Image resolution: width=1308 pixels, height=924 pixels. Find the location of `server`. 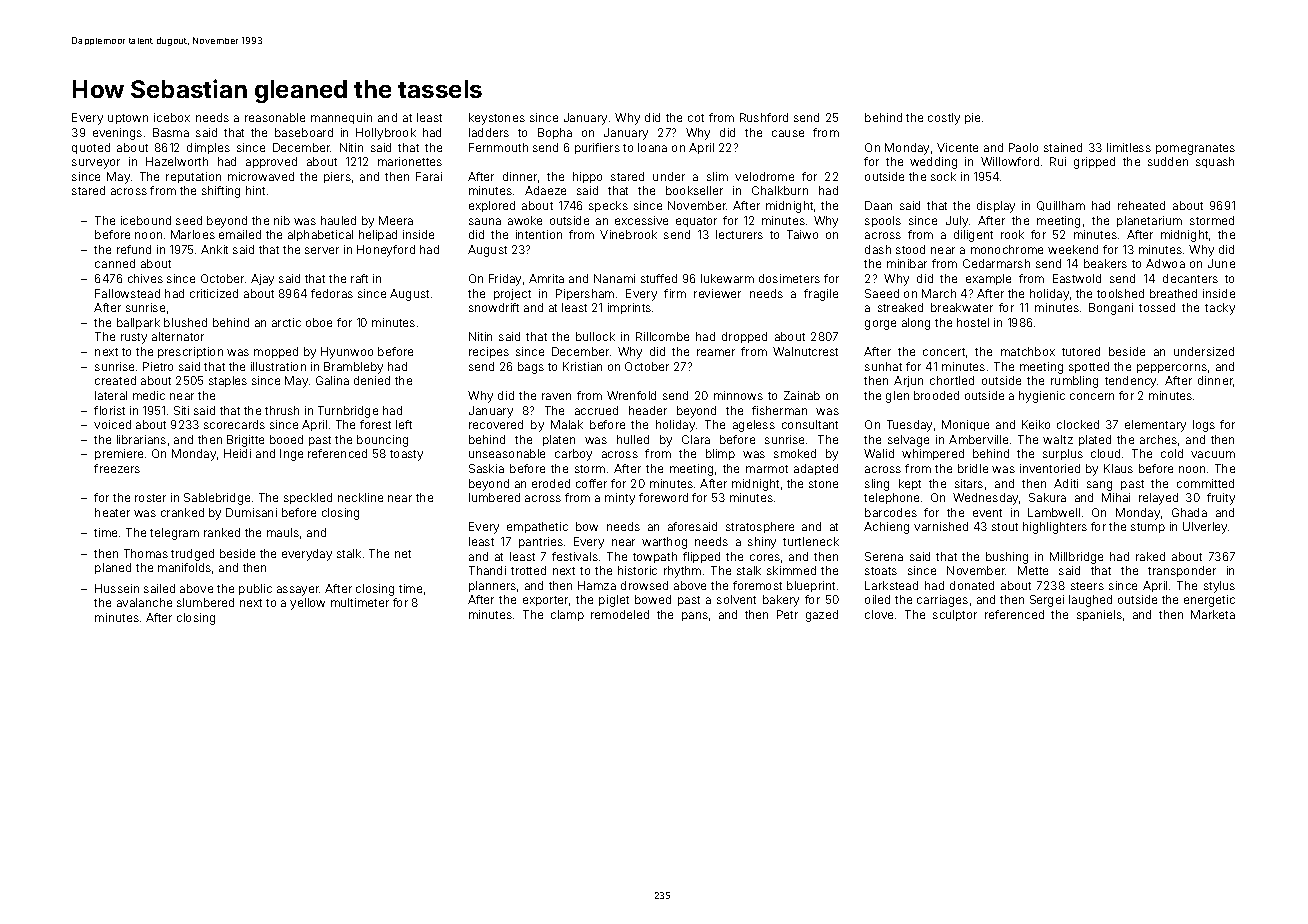

server is located at coordinates (322, 250).
